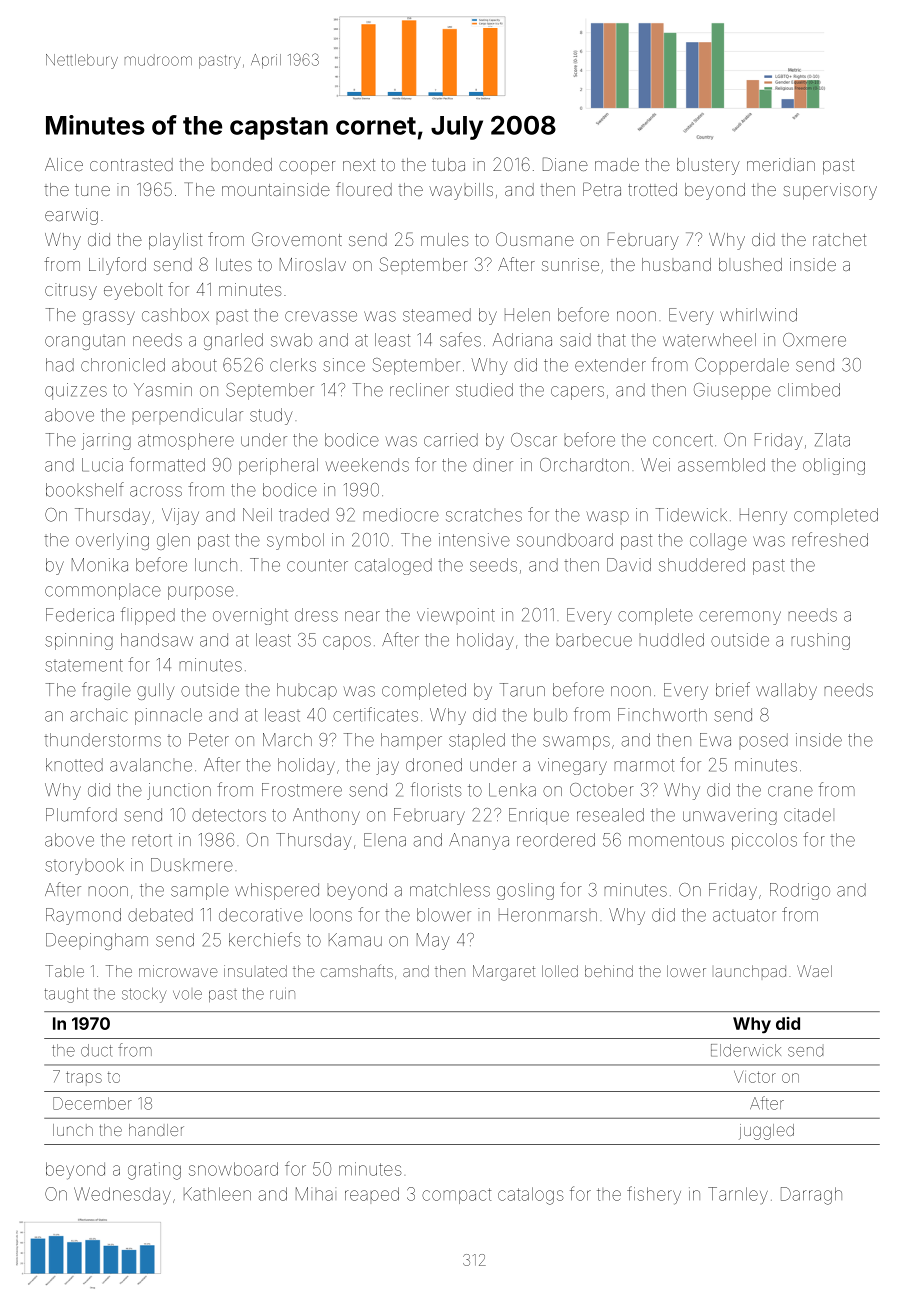 The height and width of the screenshot is (1308, 924). What do you see at coordinates (556, 840) in the screenshot?
I see `reordered` at bounding box center [556, 840].
